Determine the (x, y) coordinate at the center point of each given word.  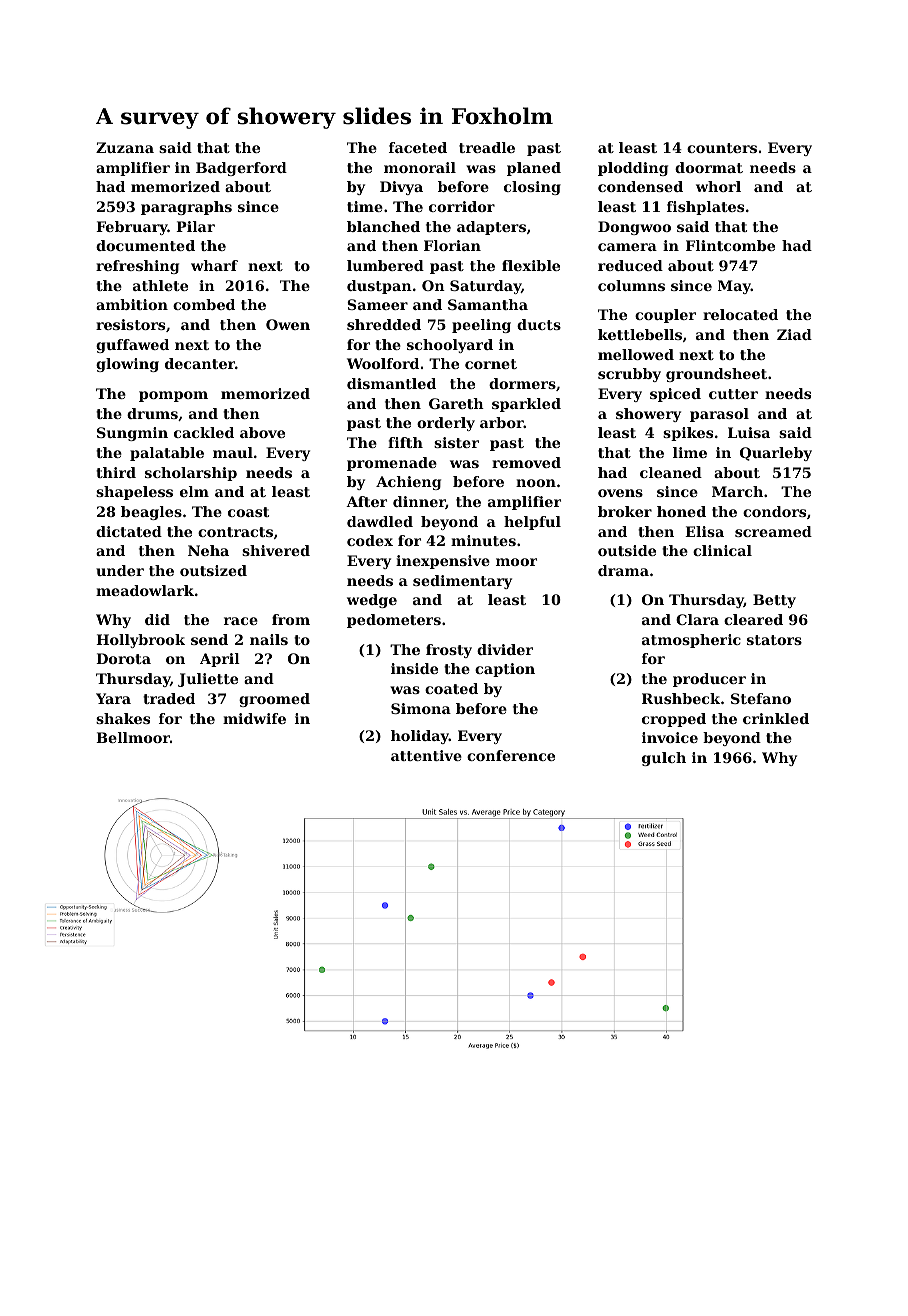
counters (722, 148)
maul (233, 452)
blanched (383, 226)
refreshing (137, 267)
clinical (722, 550)
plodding (633, 169)
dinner (419, 502)
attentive (426, 755)
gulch (664, 759)
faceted (418, 147)
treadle (487, 147)
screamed (773, 531)
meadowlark (145, 590)
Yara (113, 698)
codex (370, 540)
